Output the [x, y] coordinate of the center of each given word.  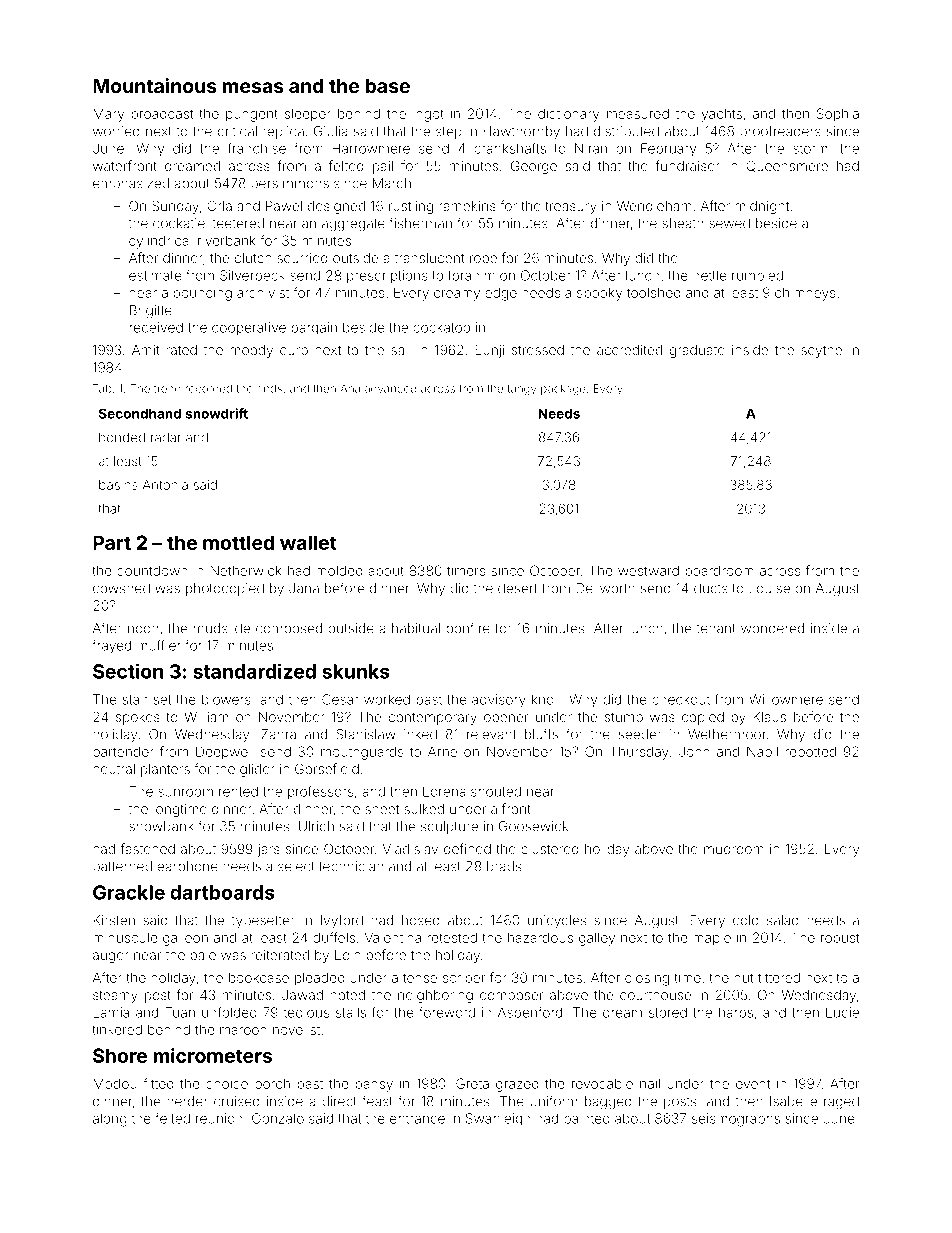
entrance [417, 1119]
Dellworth [605, 588]
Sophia [838, 115]
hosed [421, 920]
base [387, 86]
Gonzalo [278, 1118]
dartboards [222, 892]
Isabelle [793, 1101]
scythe [821, 351]
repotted [811, 753]
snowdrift [216, 413]
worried [116, 131]
